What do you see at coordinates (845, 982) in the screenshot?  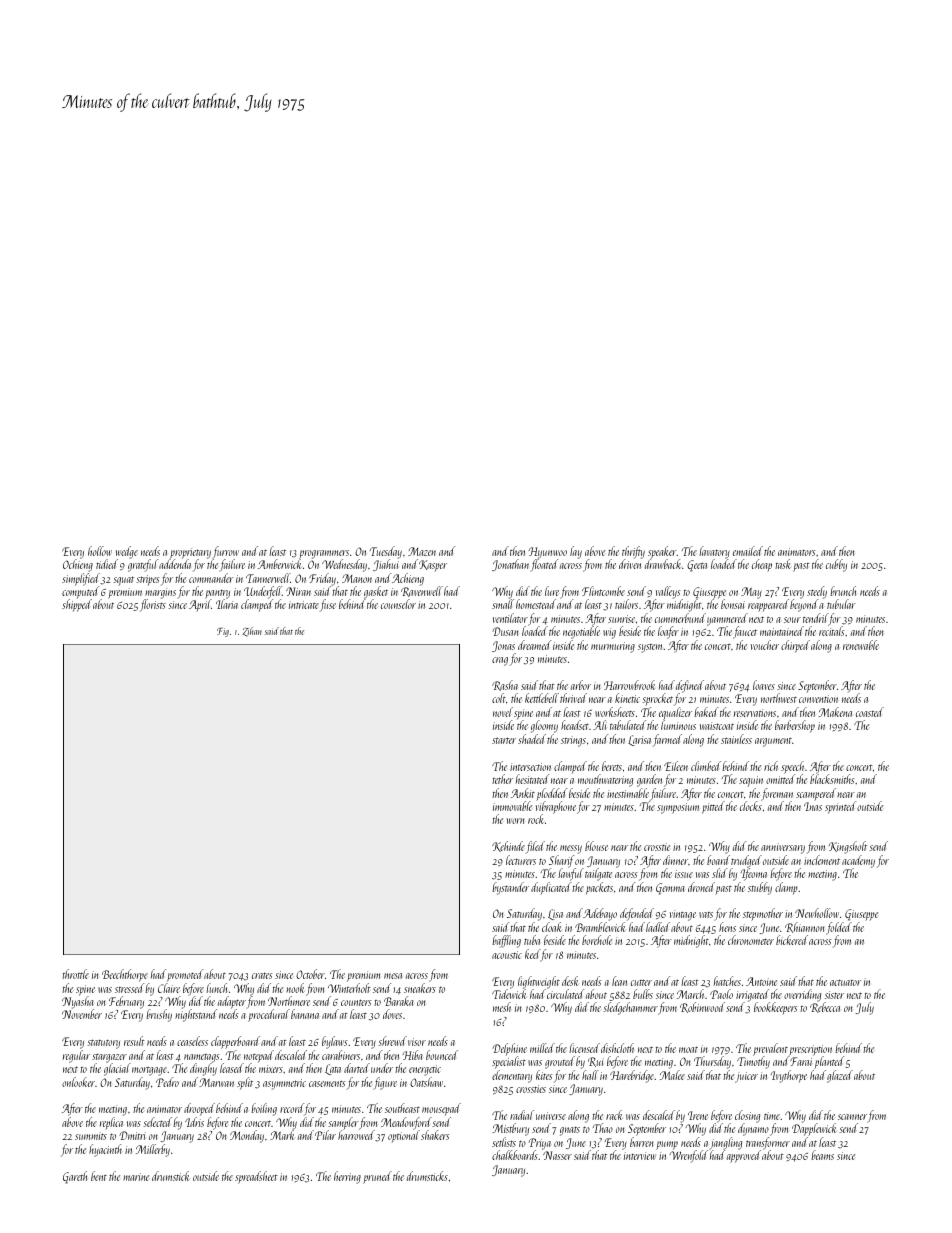 I see `actuator` at bounding box center [845, 982].
